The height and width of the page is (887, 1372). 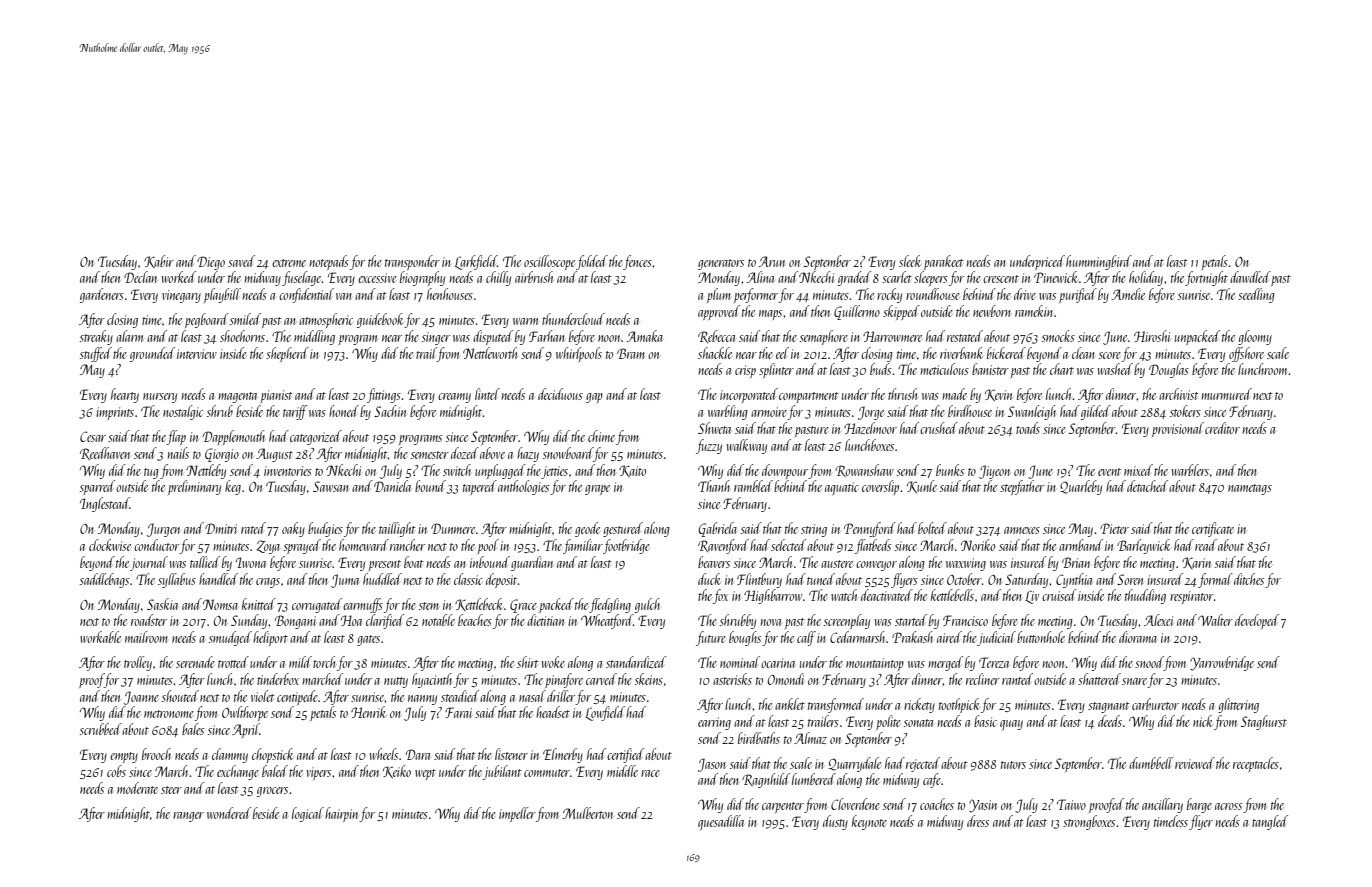 What do you see at coordinates (429, 606) in the page?
I see `stem` at bounding box center [429, 606].
